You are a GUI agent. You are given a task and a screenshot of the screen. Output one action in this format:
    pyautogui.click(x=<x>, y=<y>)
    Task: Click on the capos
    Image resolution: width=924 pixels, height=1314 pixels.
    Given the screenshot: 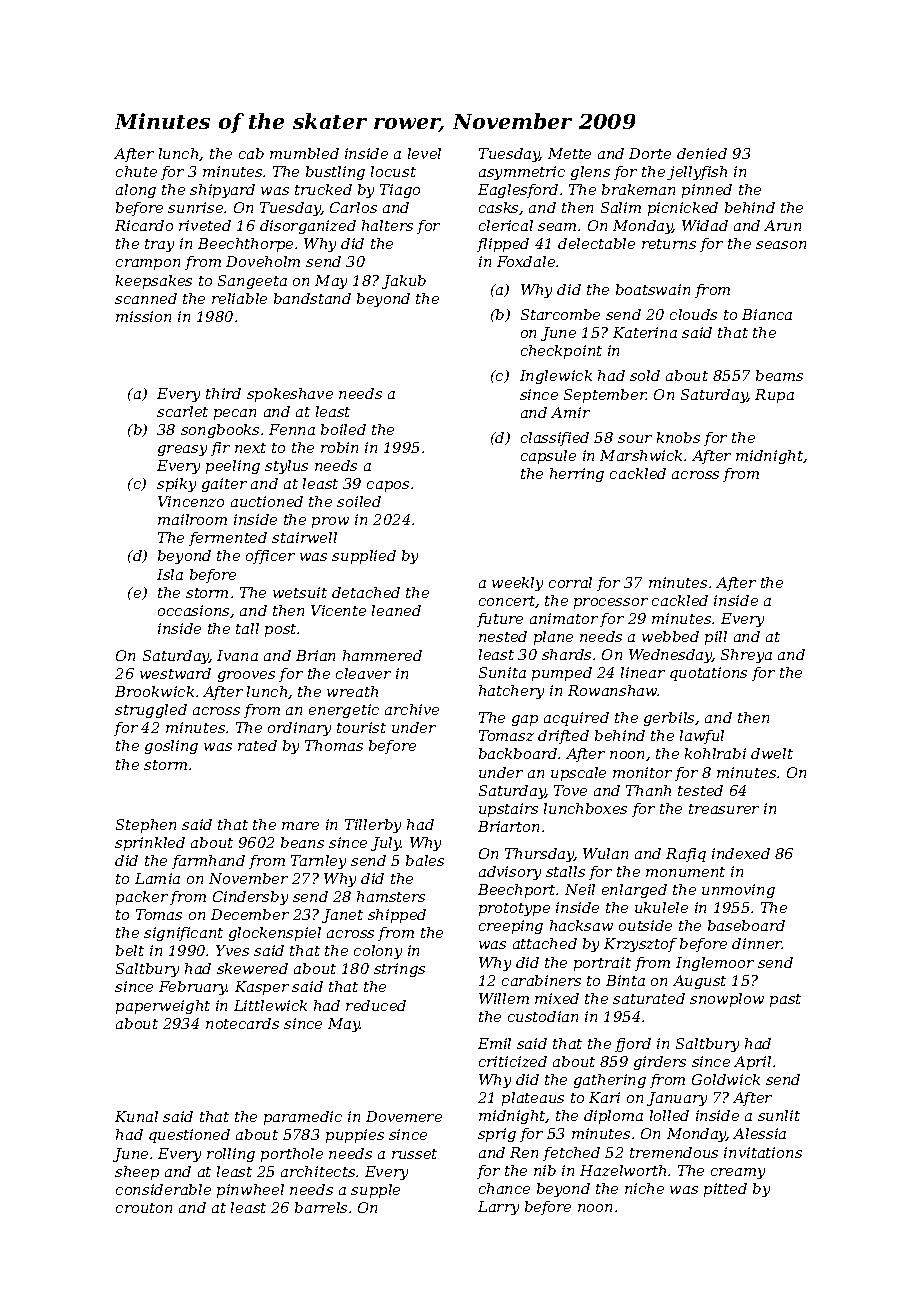 What is the action you would take?
    pyautogui.click(x=388, y=486)
